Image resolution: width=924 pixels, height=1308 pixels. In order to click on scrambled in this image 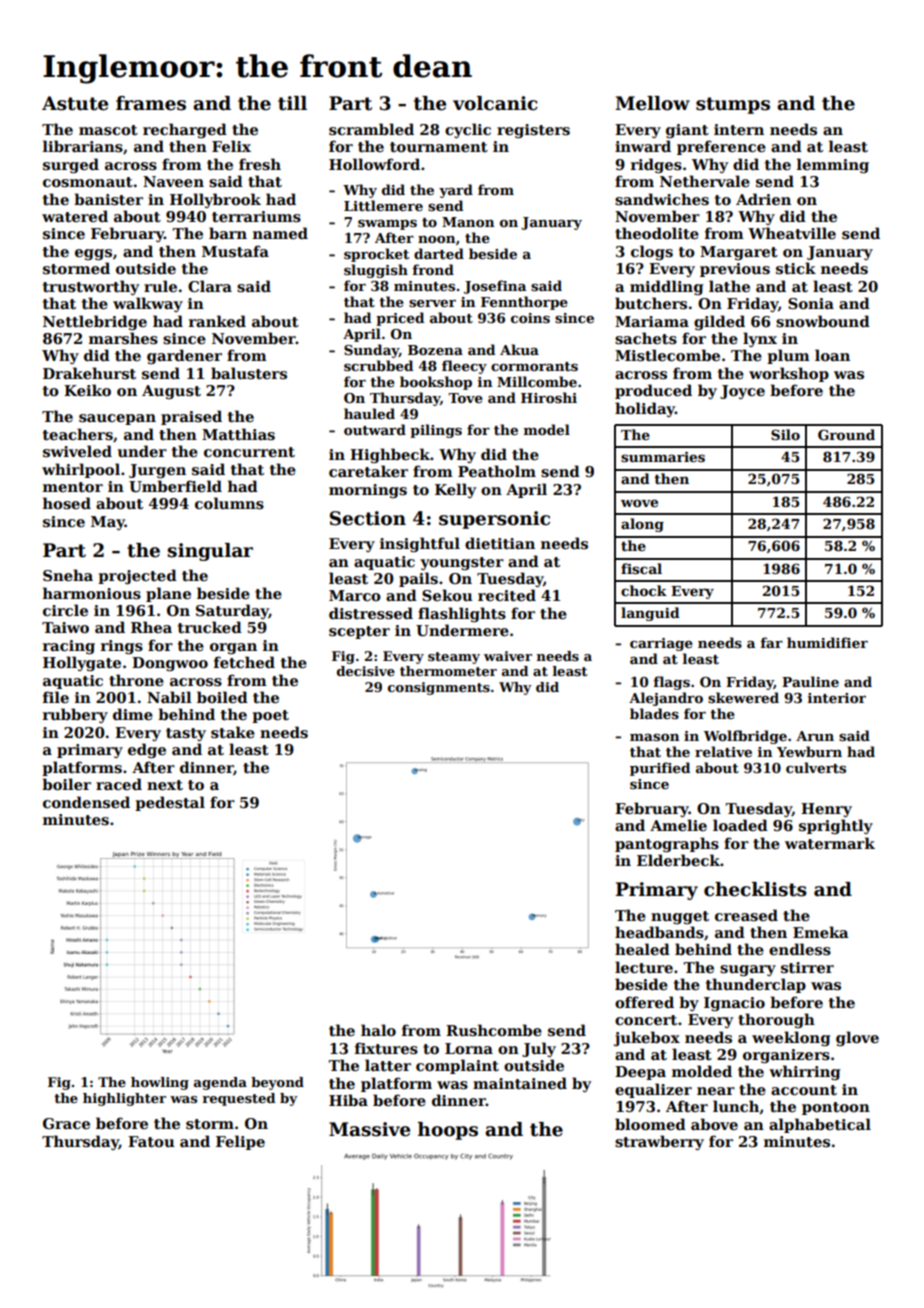, I will do `click(371, 129)`.
